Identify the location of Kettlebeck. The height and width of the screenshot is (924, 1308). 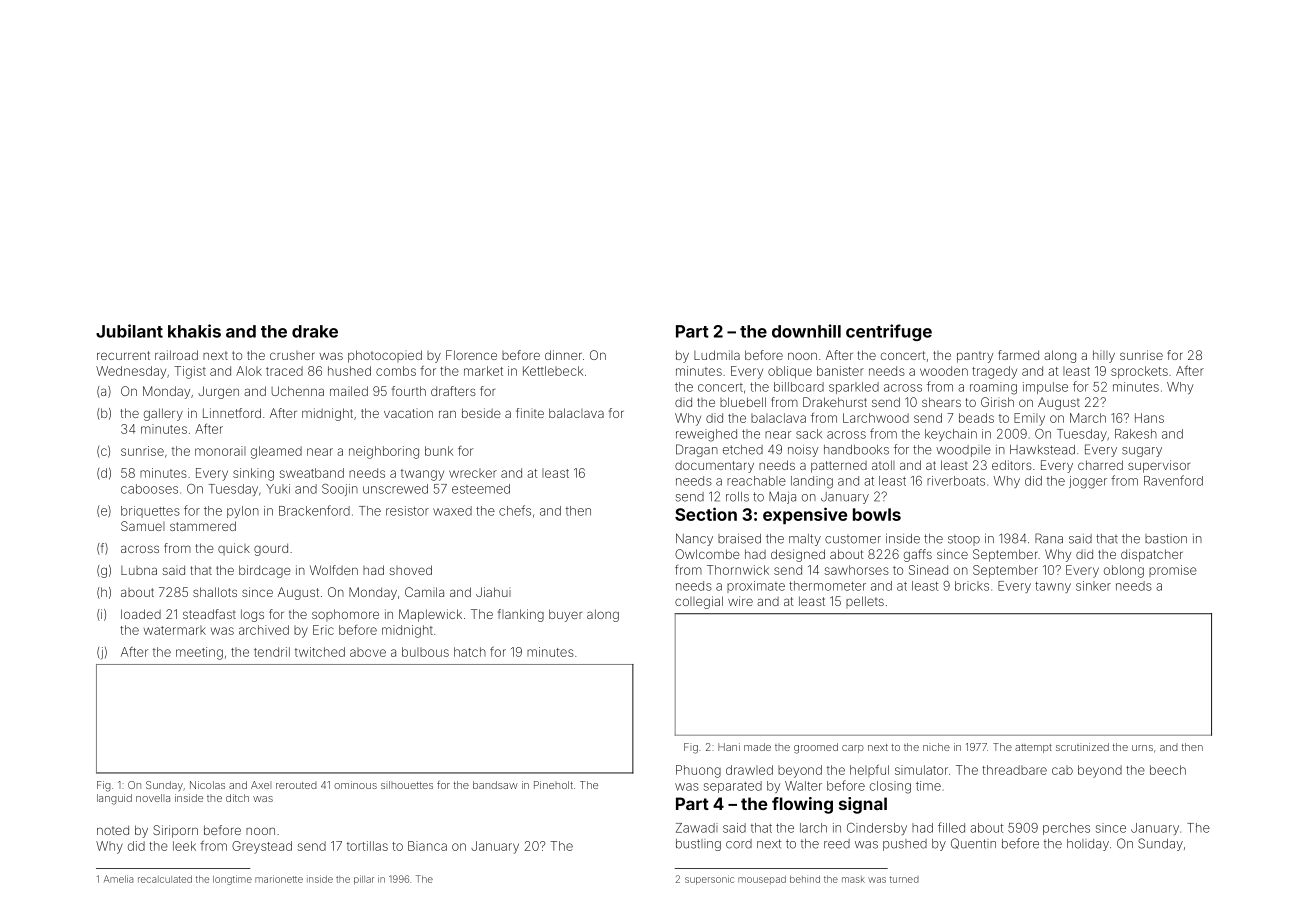
(553, 371).
